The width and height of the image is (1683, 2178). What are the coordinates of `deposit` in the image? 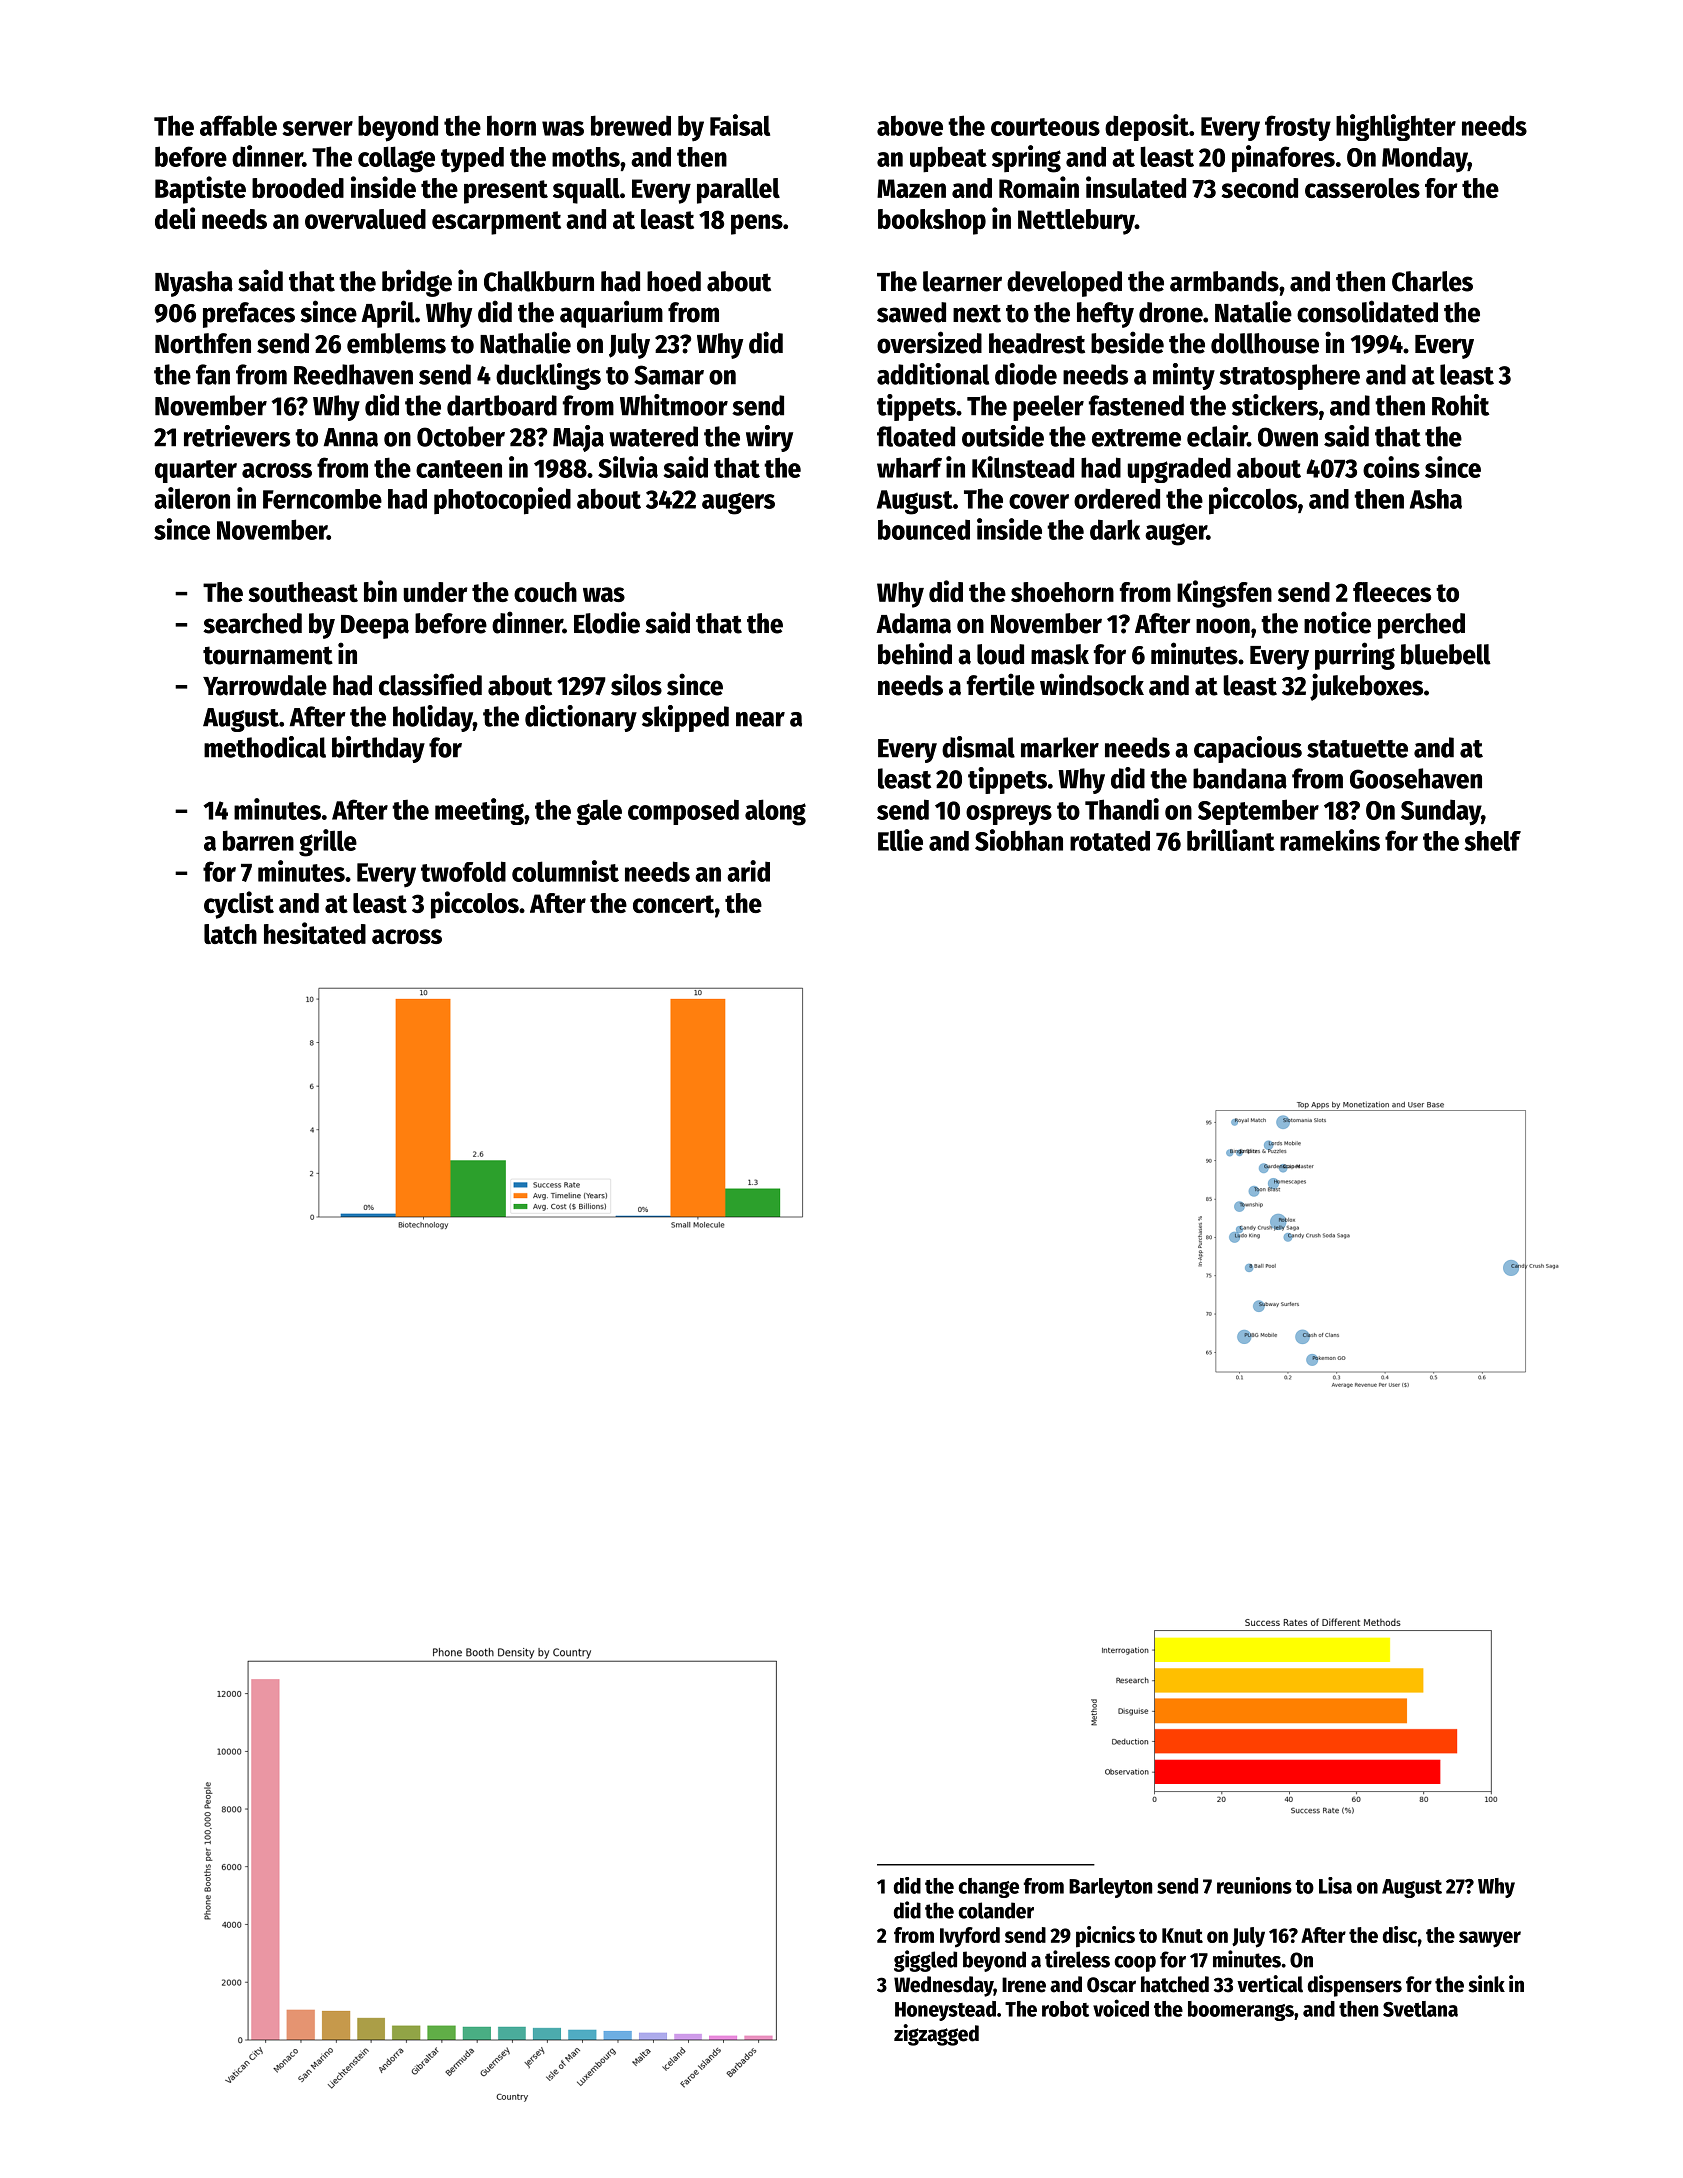 It's located at (1147, 127).
